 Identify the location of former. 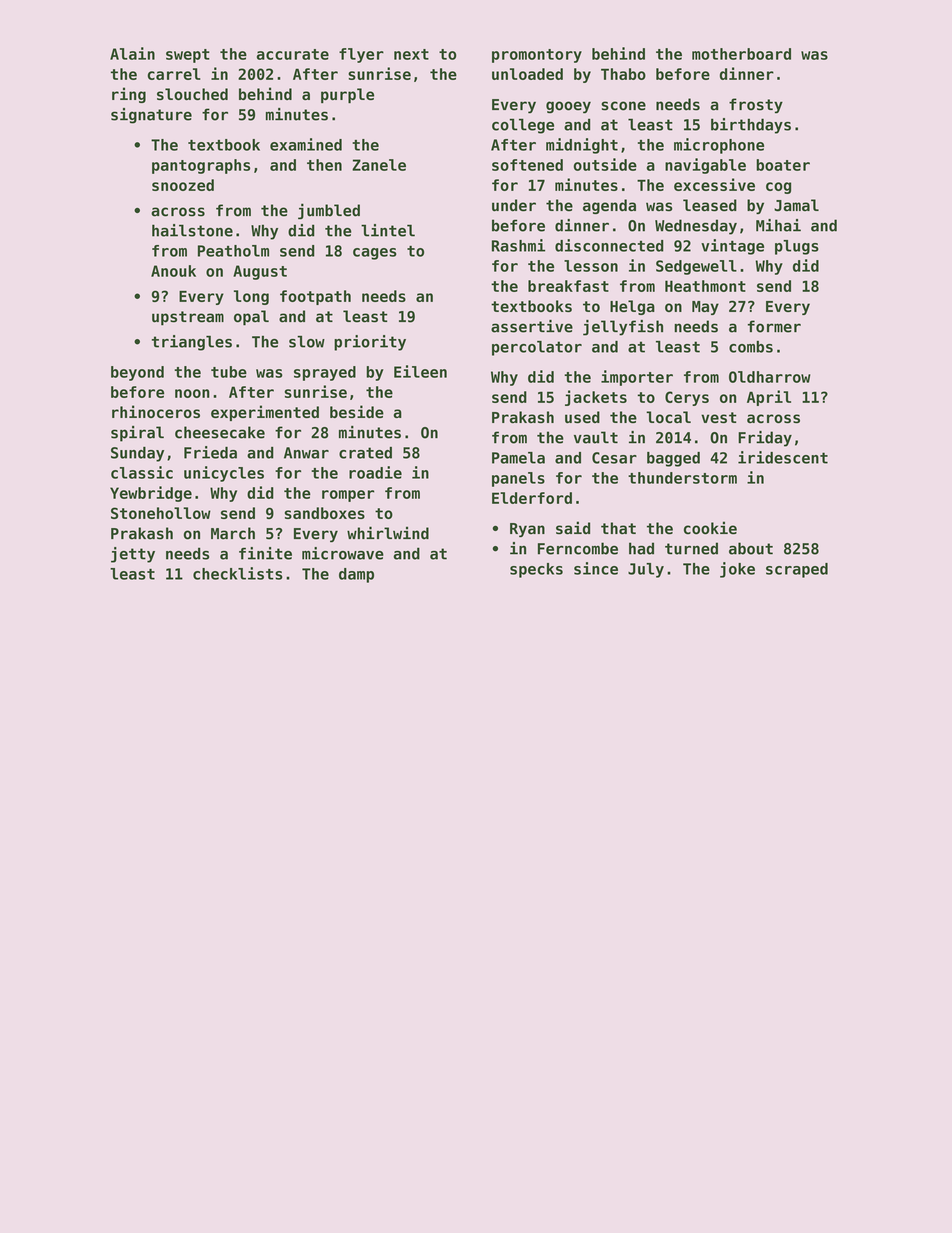
(774, 326).
